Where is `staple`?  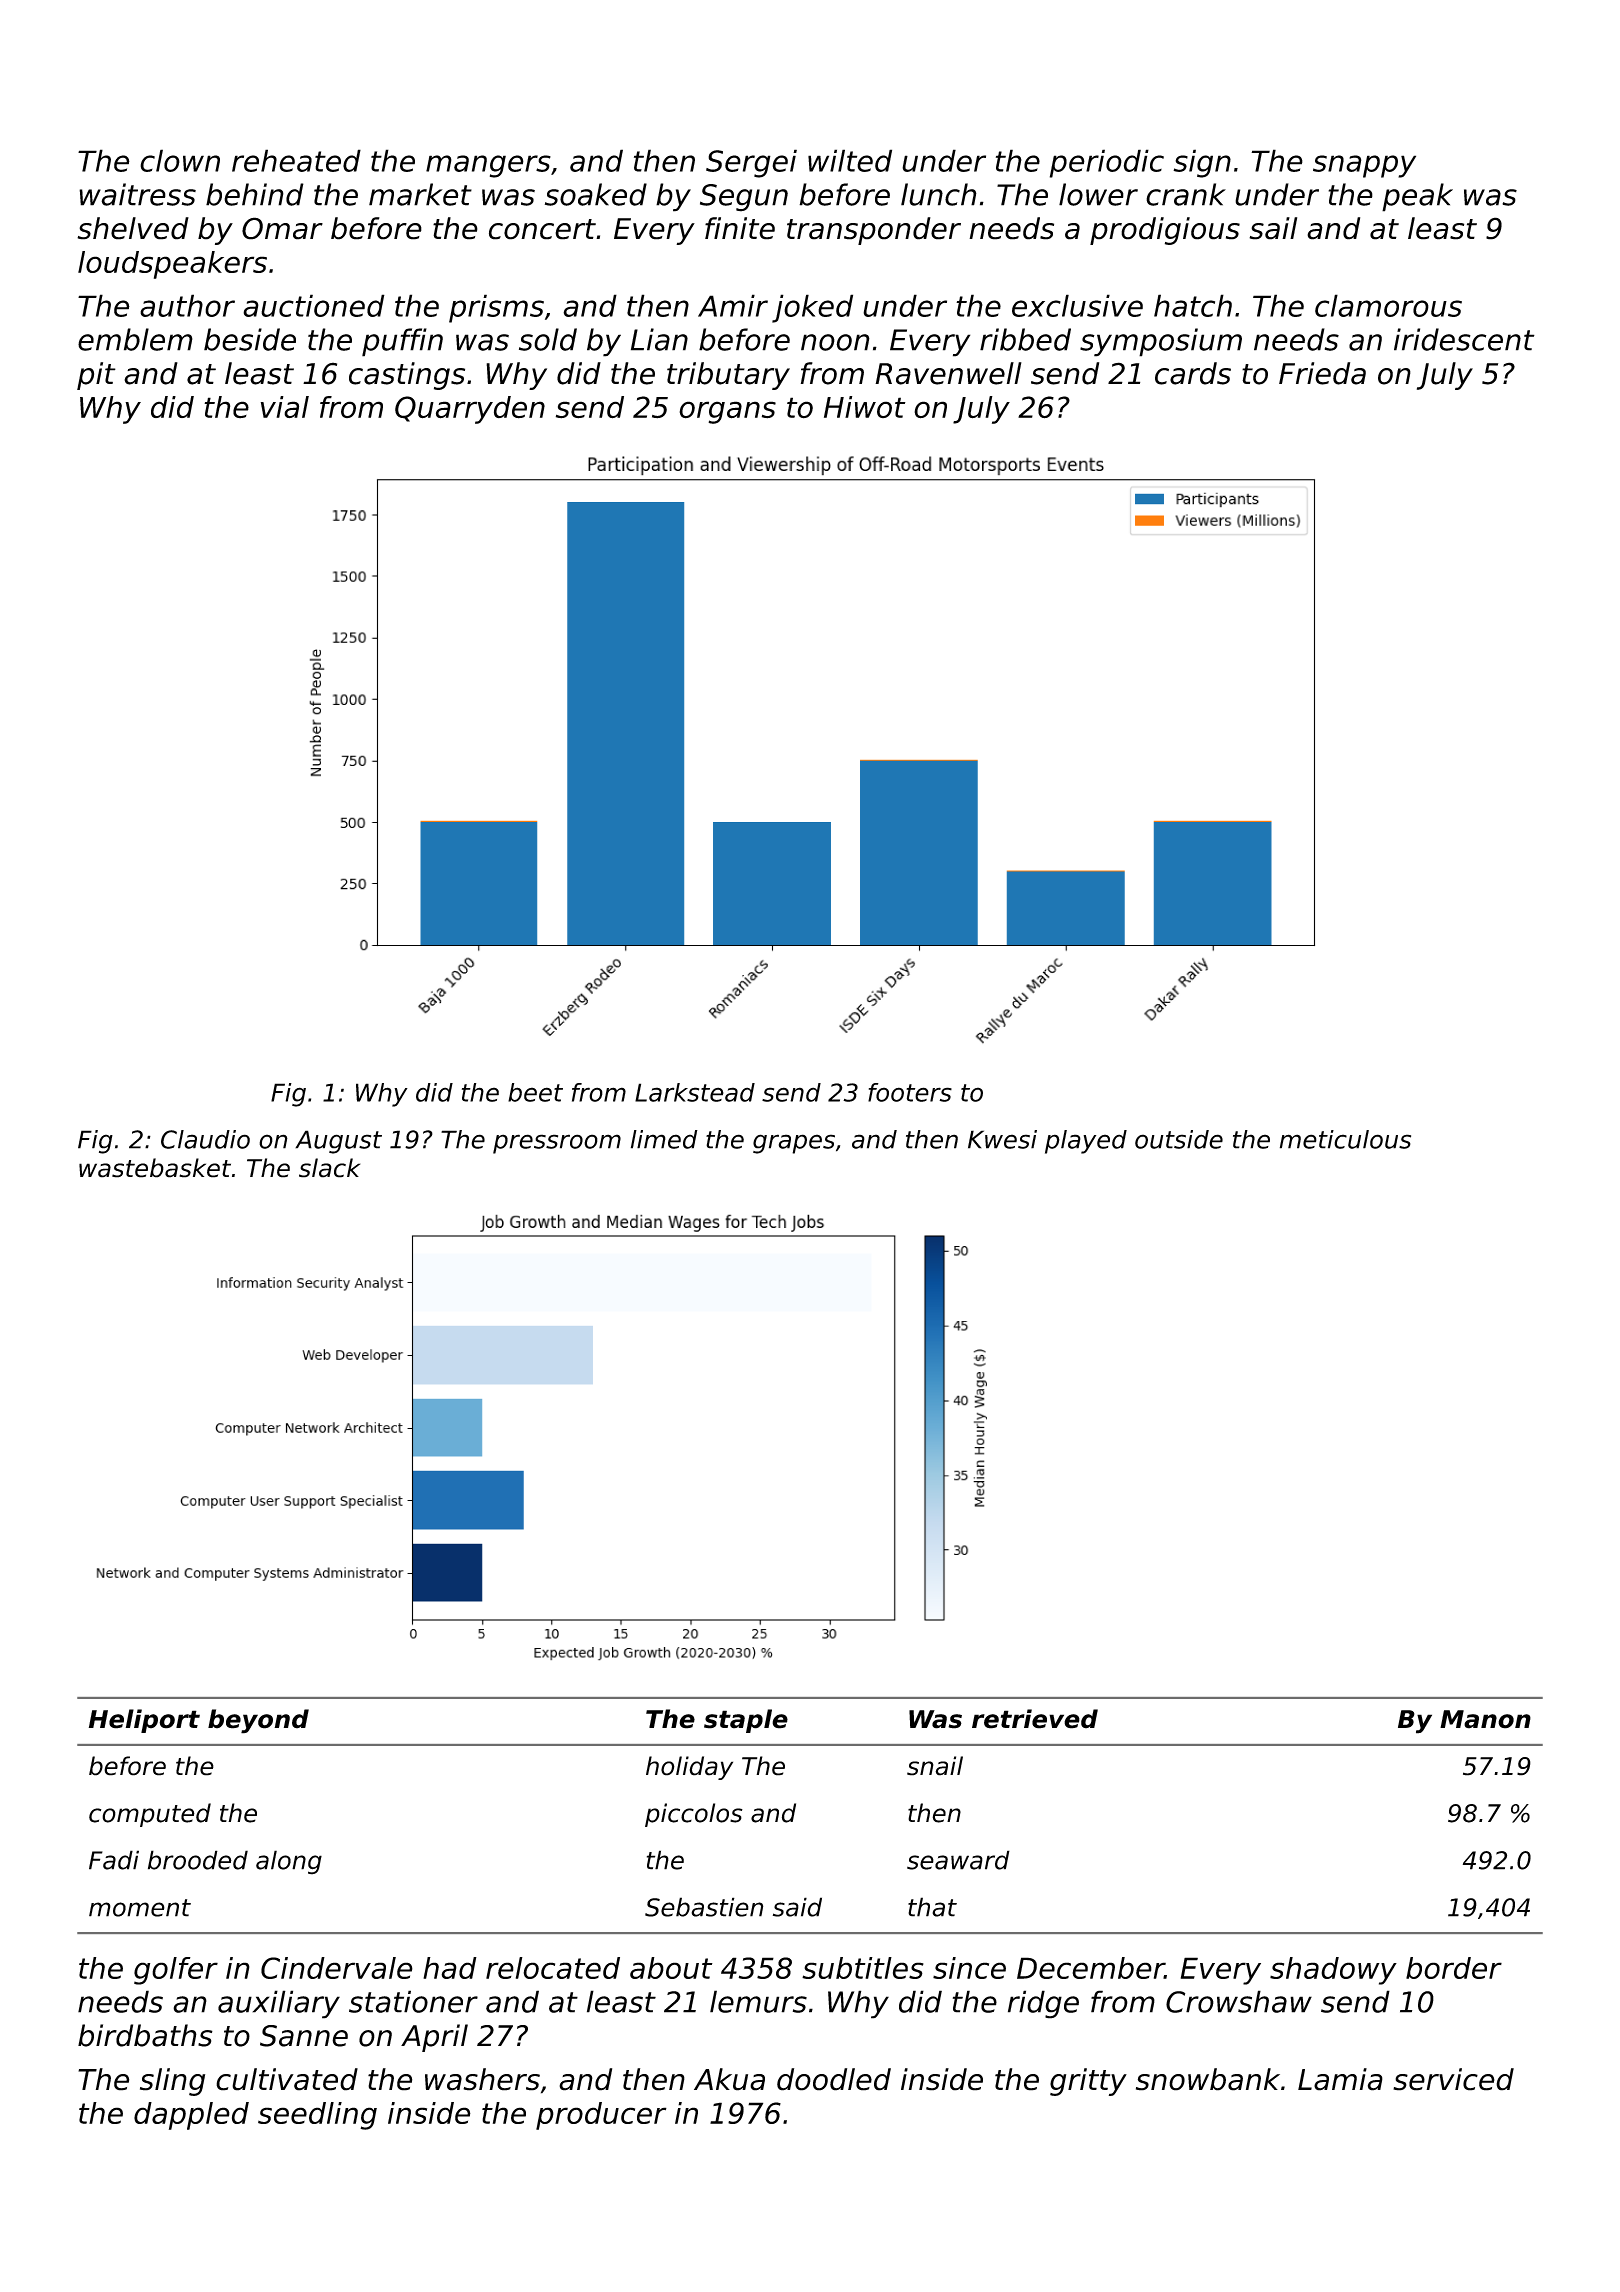
staple is located at coordinates (746, 1721).
